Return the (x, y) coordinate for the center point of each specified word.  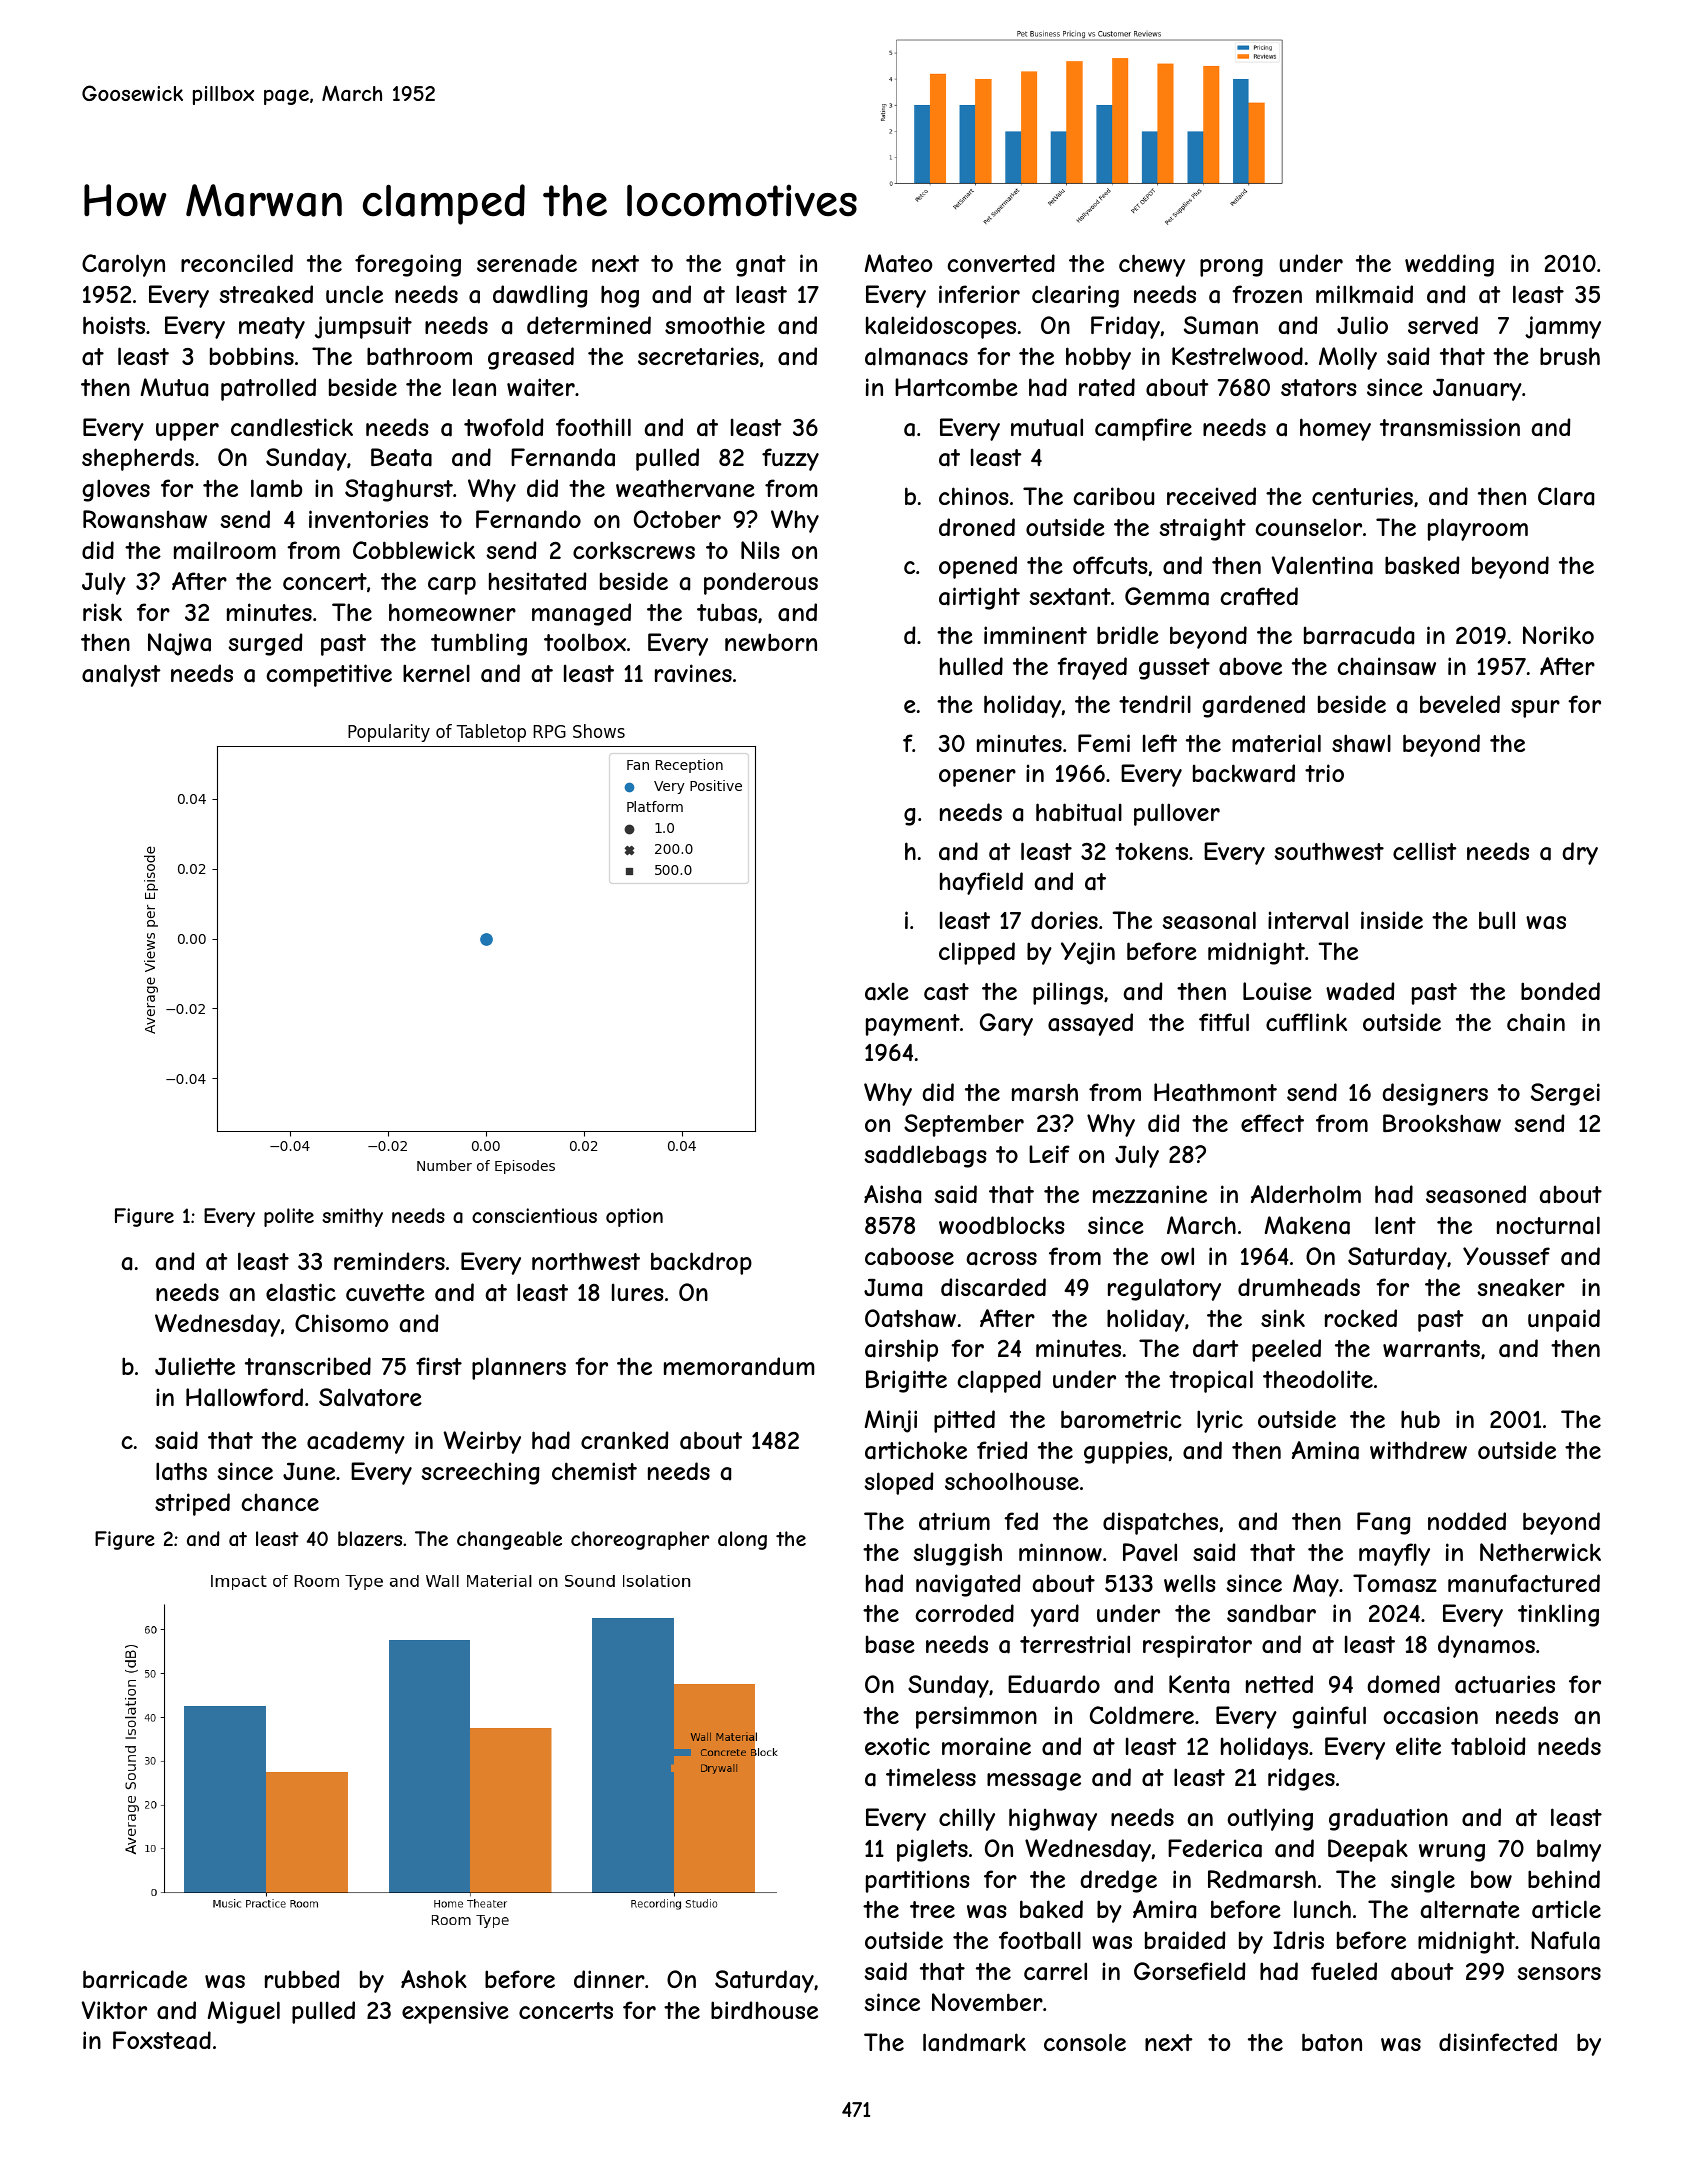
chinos (974, 496)
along (742, 1540)
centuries (1362, 496)
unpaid (1564, 1320)
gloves (116, 490)
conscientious (534, 1215)
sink (1283, 1318)
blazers (370, 1538)
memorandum (739, 1366)
